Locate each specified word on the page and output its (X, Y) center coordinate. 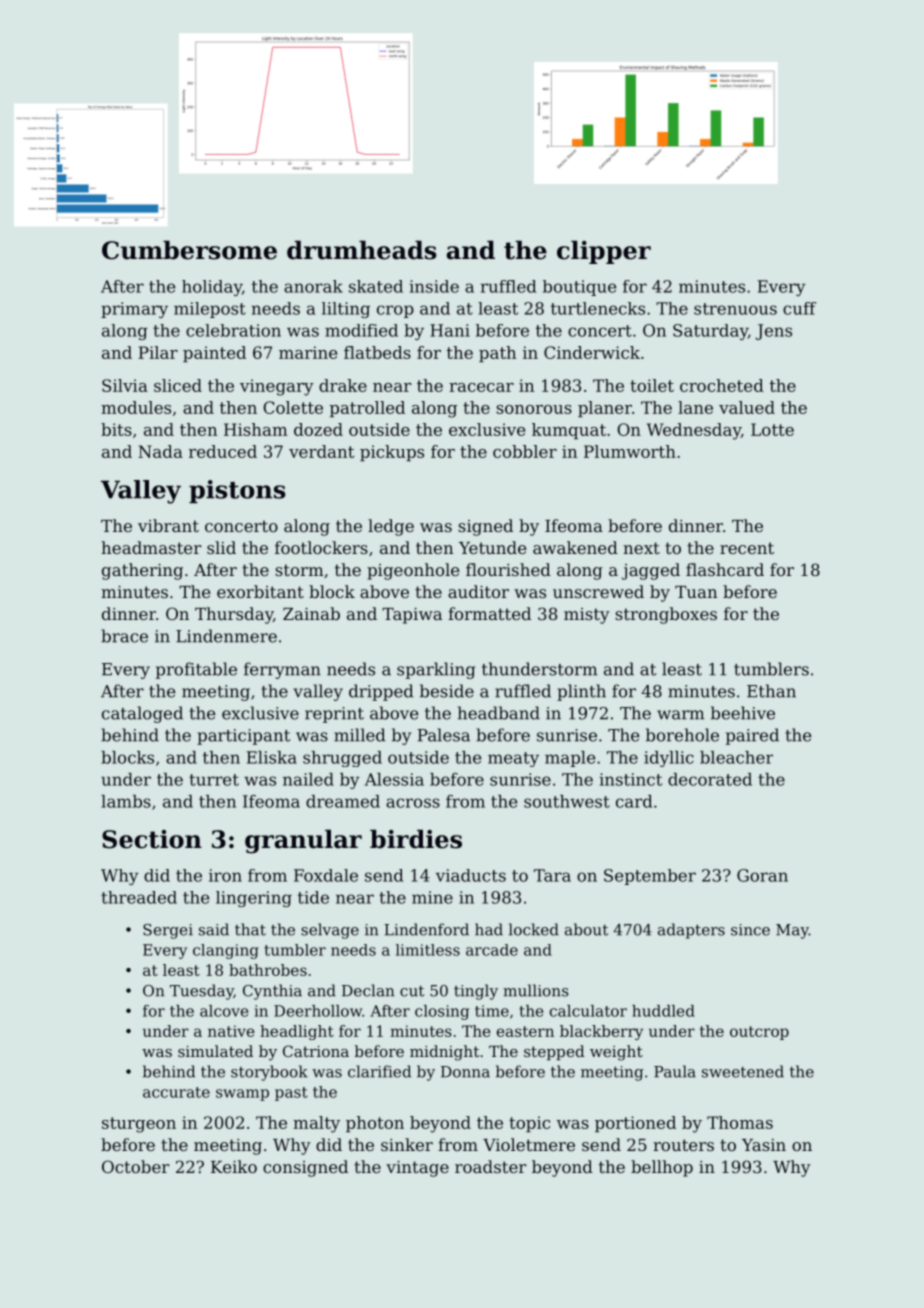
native (231, 1031)
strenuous (735, 309)
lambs (126, 801)
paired (752, 736)
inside (434, 286)
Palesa (443, 735)
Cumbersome (189, 250)
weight (616, 1053)
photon (375, 1124)
